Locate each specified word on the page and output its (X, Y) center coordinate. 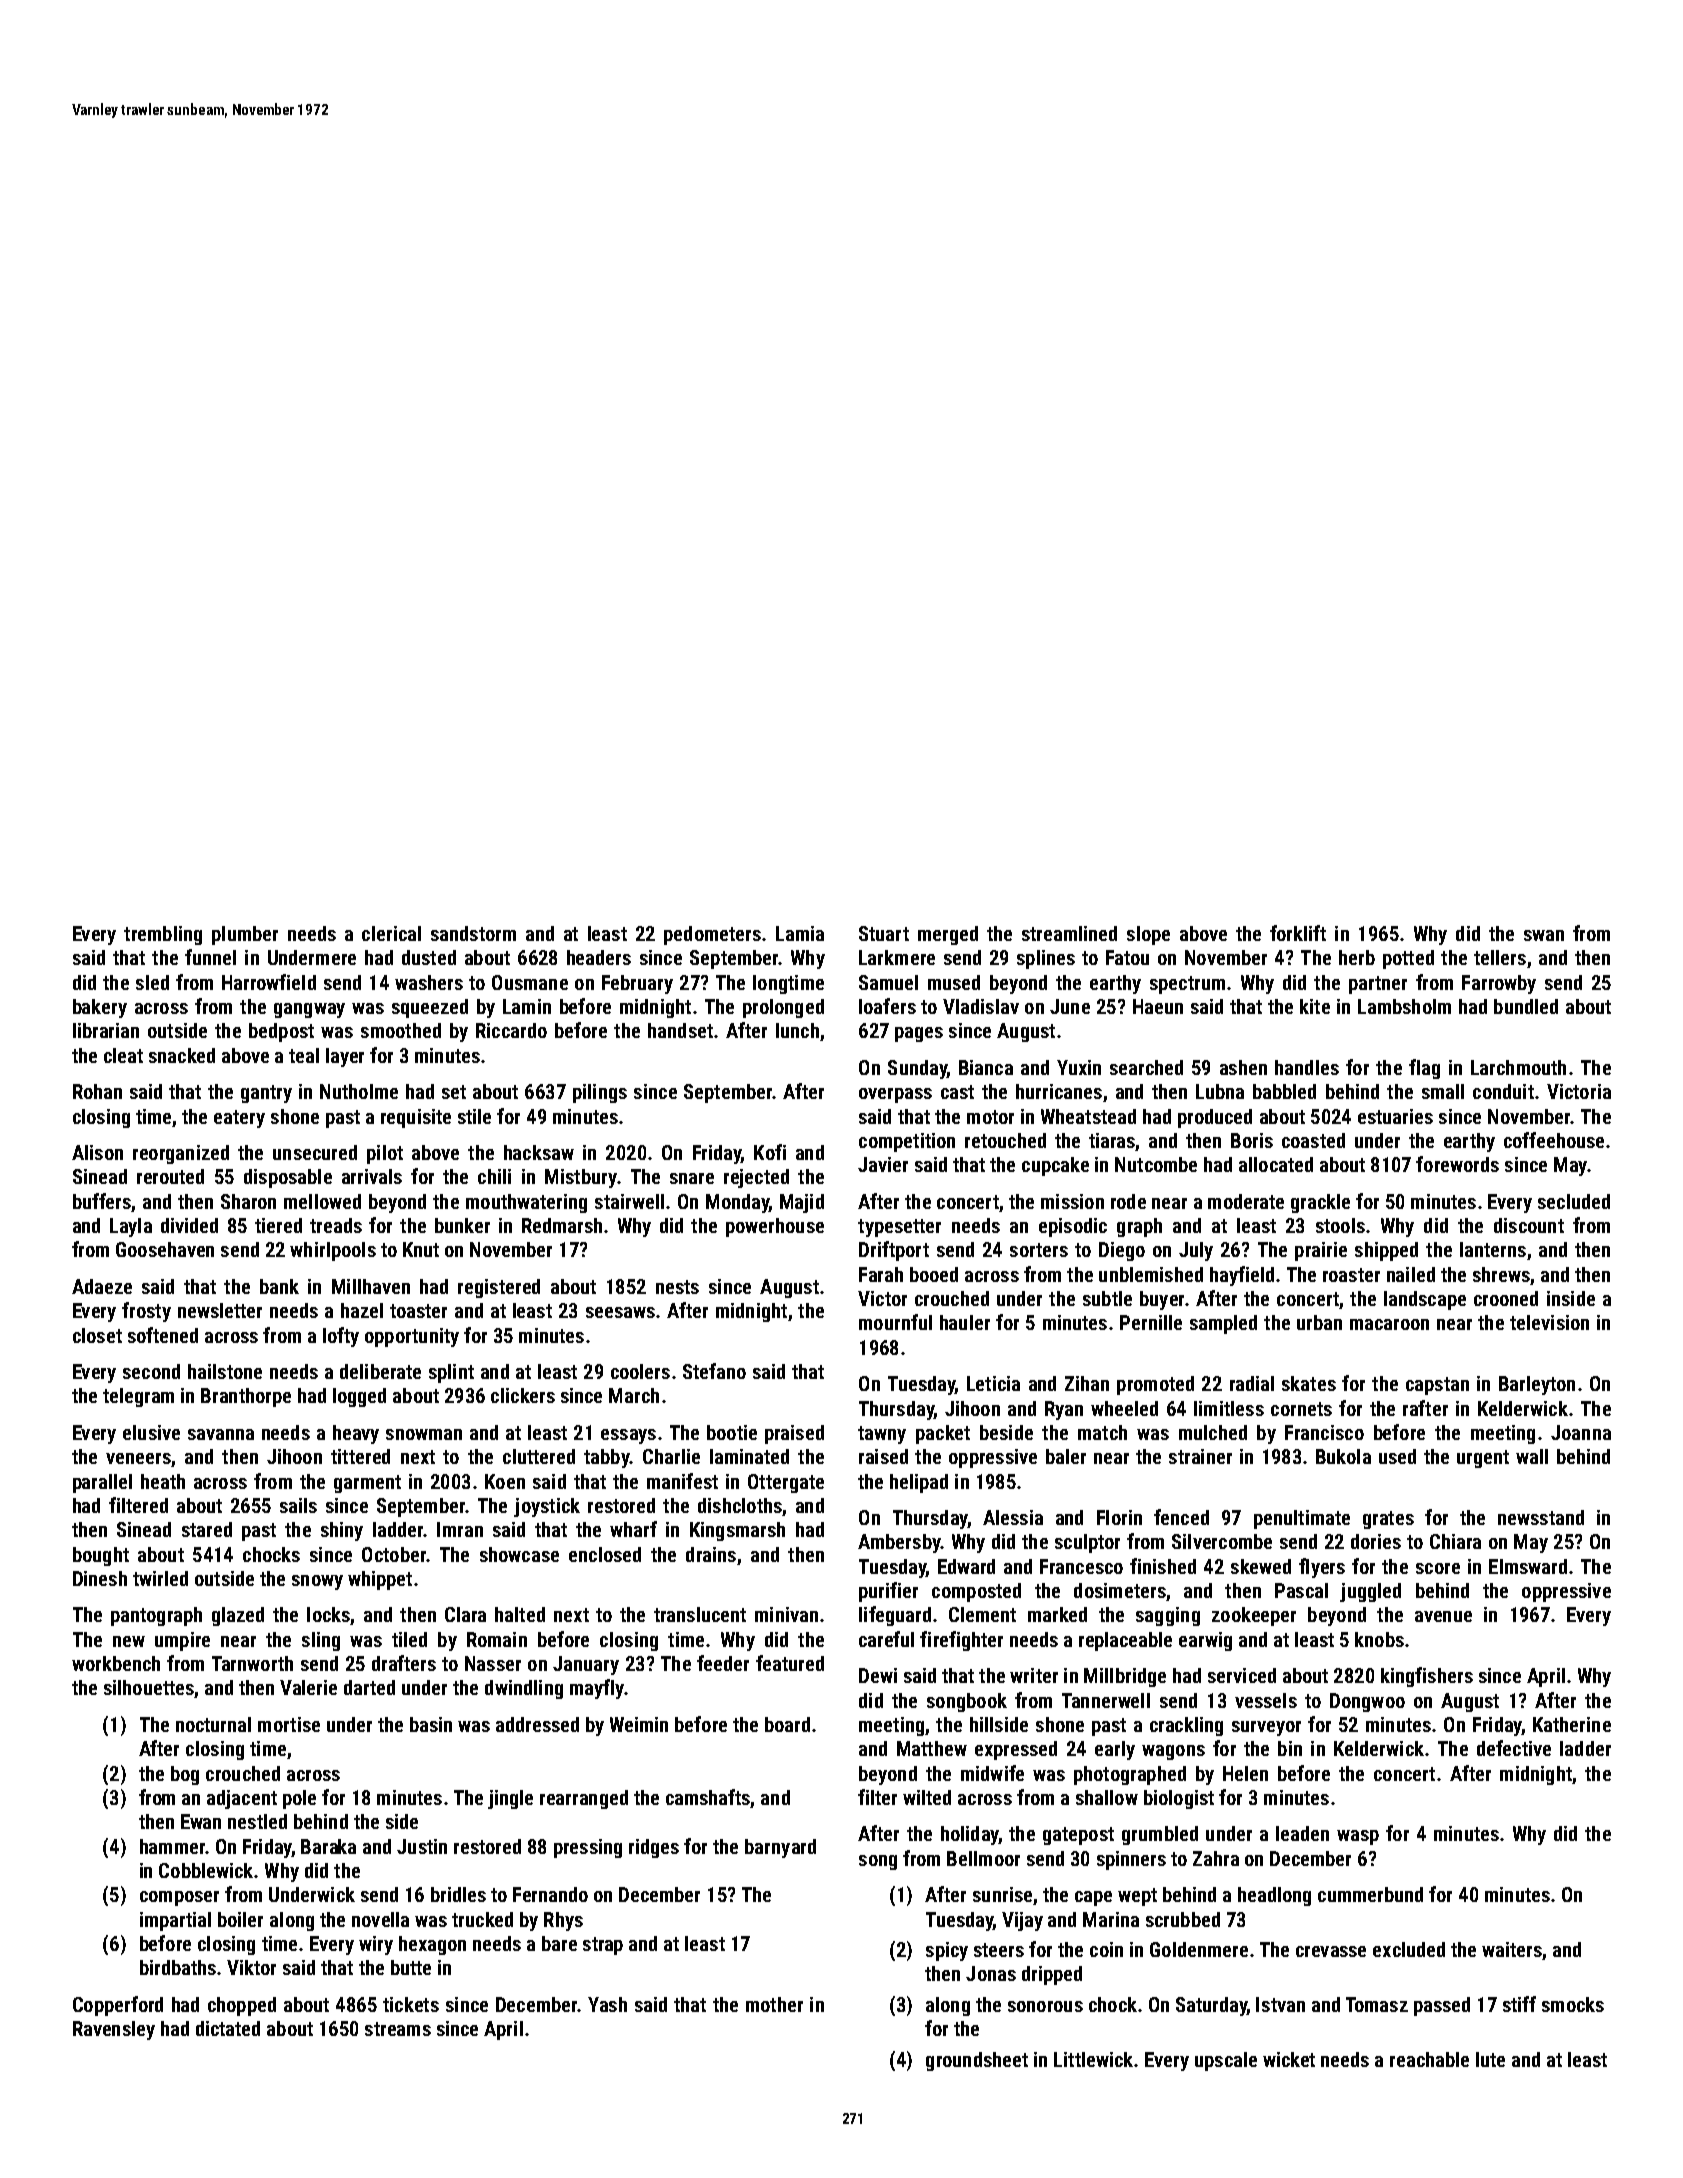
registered (499, 1288)
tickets (411, 2004)
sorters (1039, 1250)
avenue (1443, 1616)
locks (328, 1614)
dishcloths (740, 1505)
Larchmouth (1518, 1067)
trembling (163, 935)
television (1549, 1322)
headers (599, 957)
